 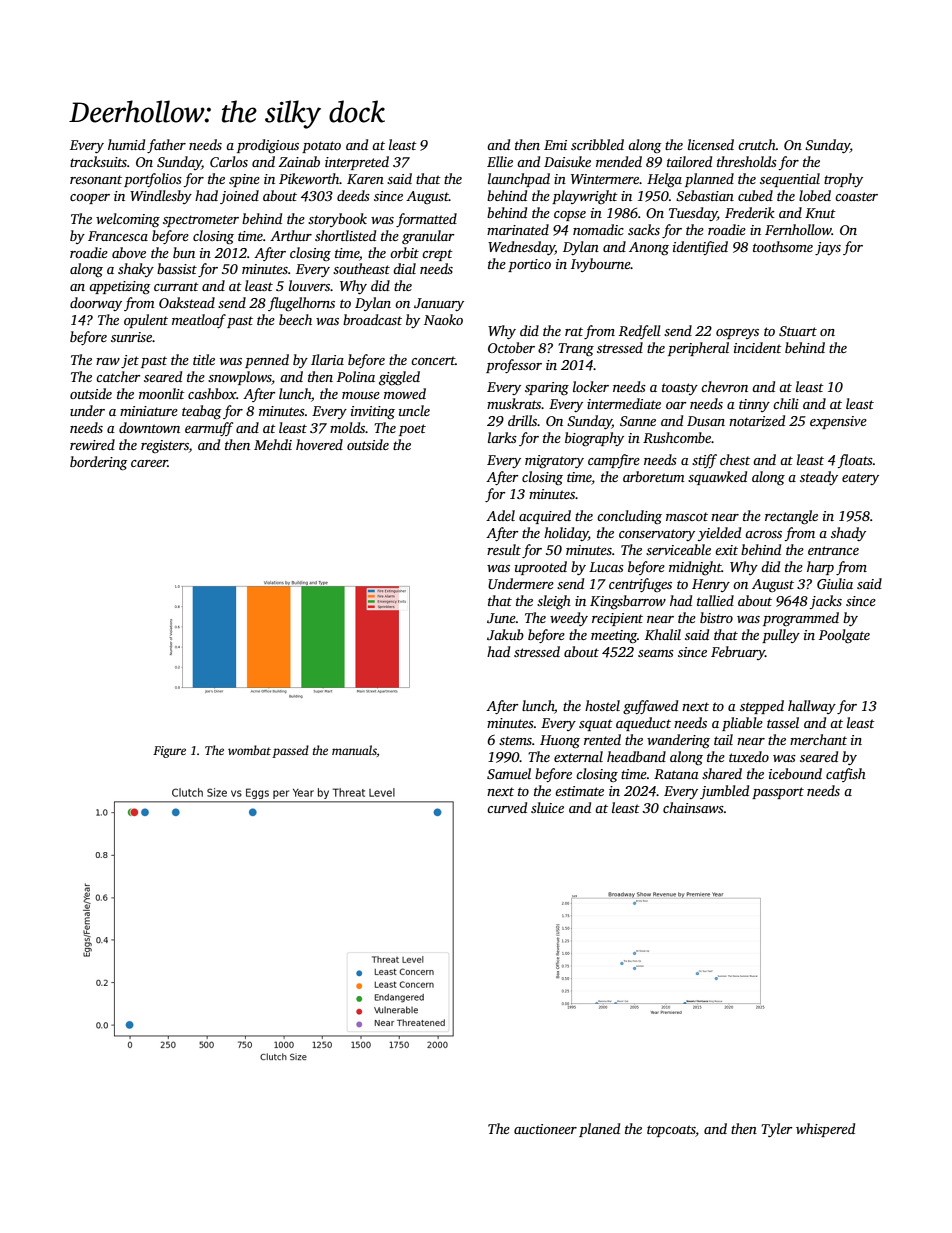 What do you see at coordinates (290, 751) in the screenshot?
I see `passed` at bounding box center [290, 751].
